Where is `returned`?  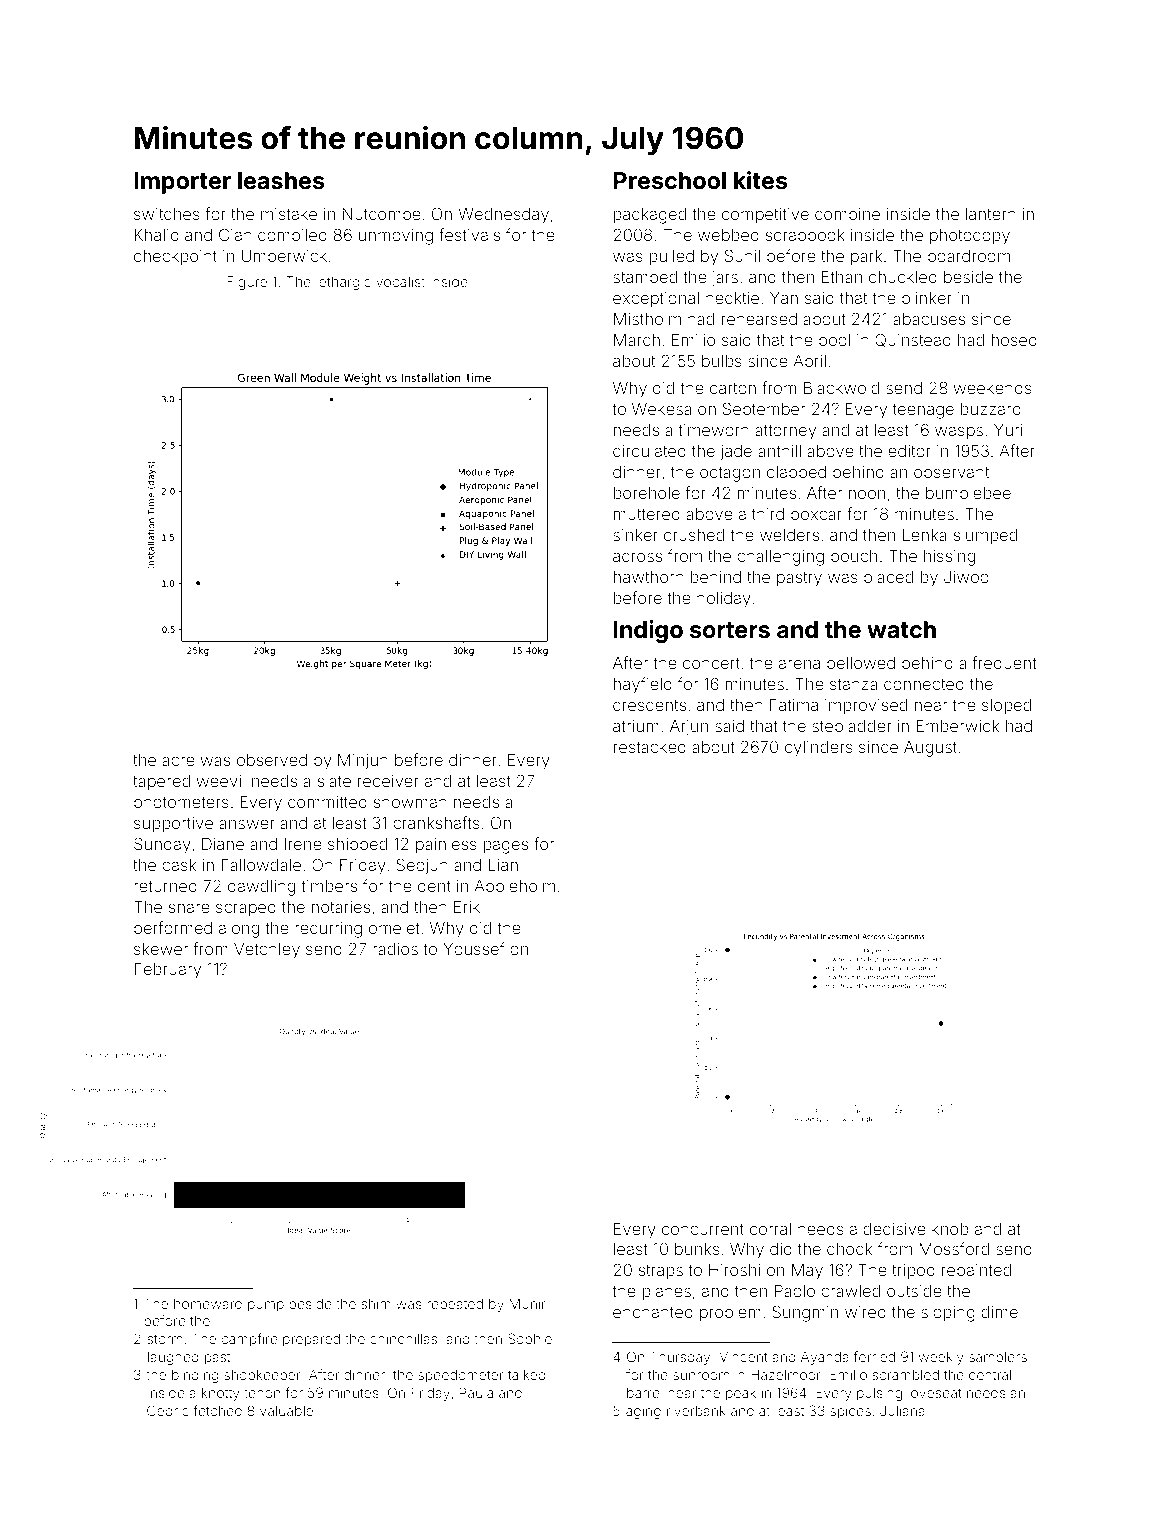
returned is located at coordinates (165, 886).
